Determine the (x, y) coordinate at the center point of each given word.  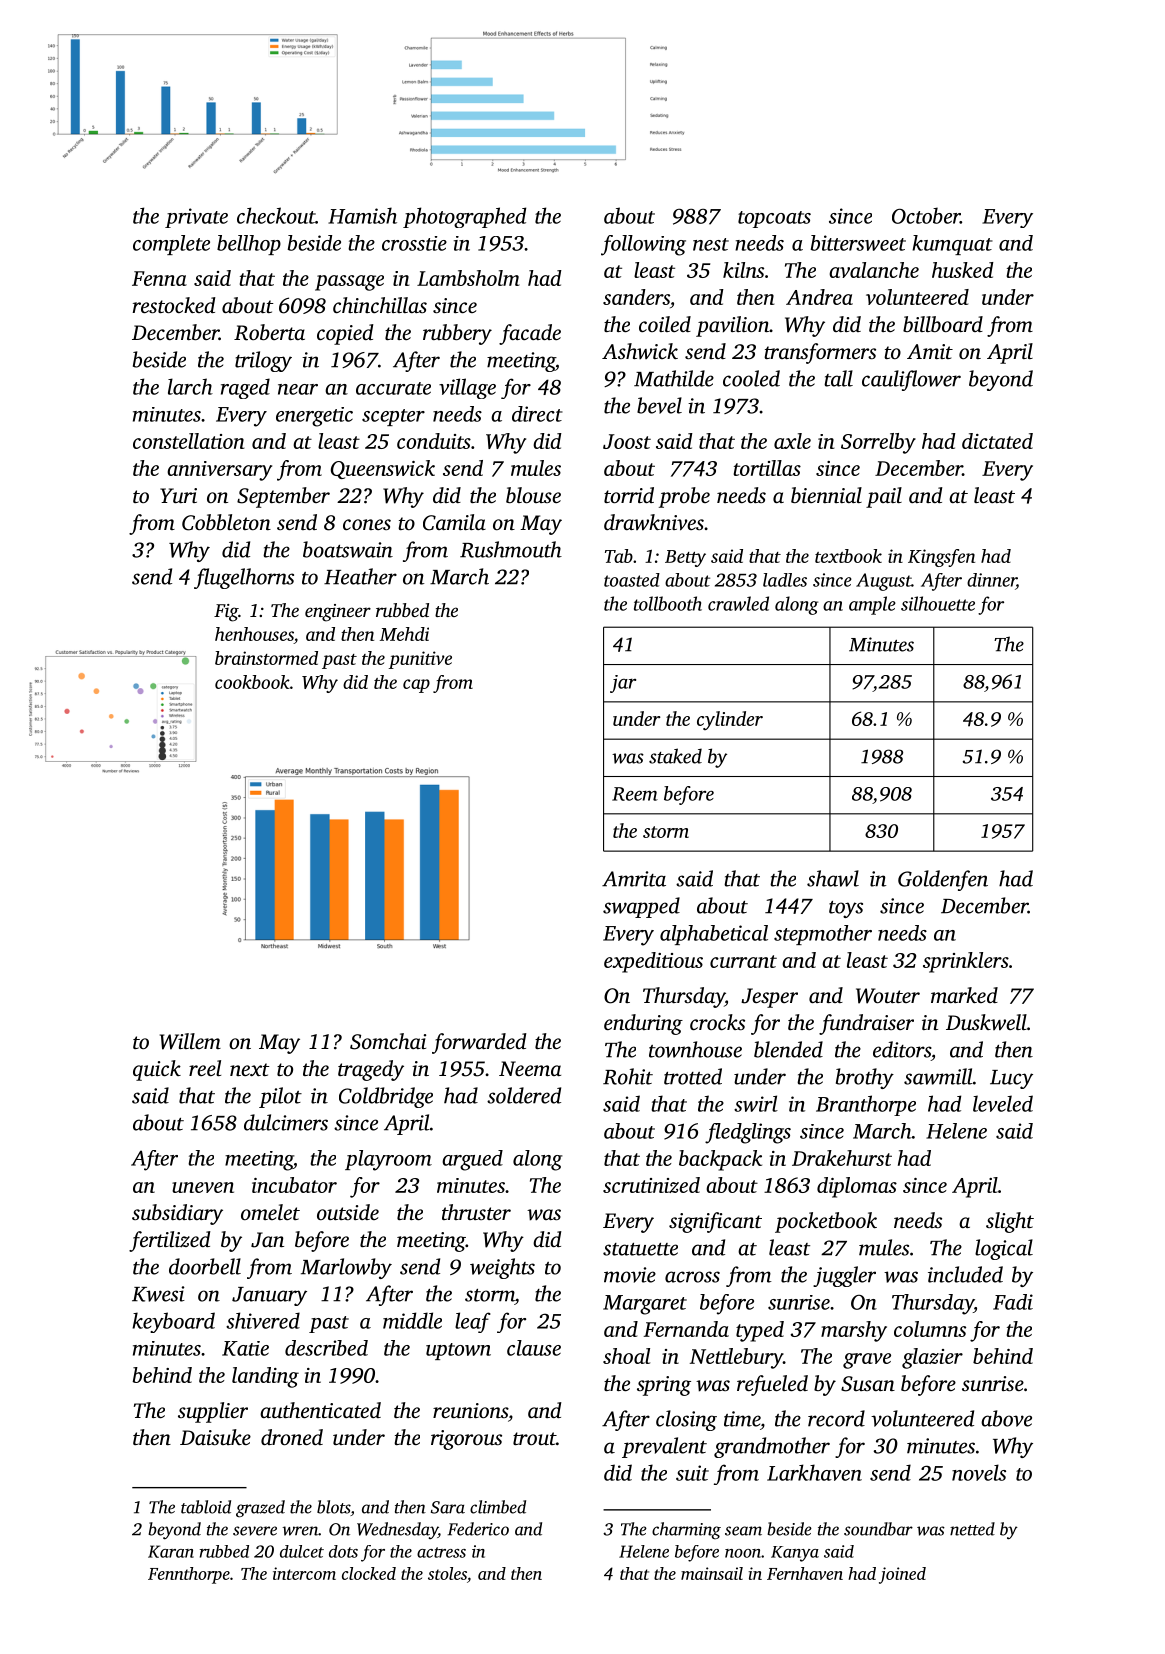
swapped (641, 907)
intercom (304, 1573)
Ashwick (640, 351)
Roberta (269, 332)
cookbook (252, 682)
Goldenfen (943, 880)
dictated (997, 441)
